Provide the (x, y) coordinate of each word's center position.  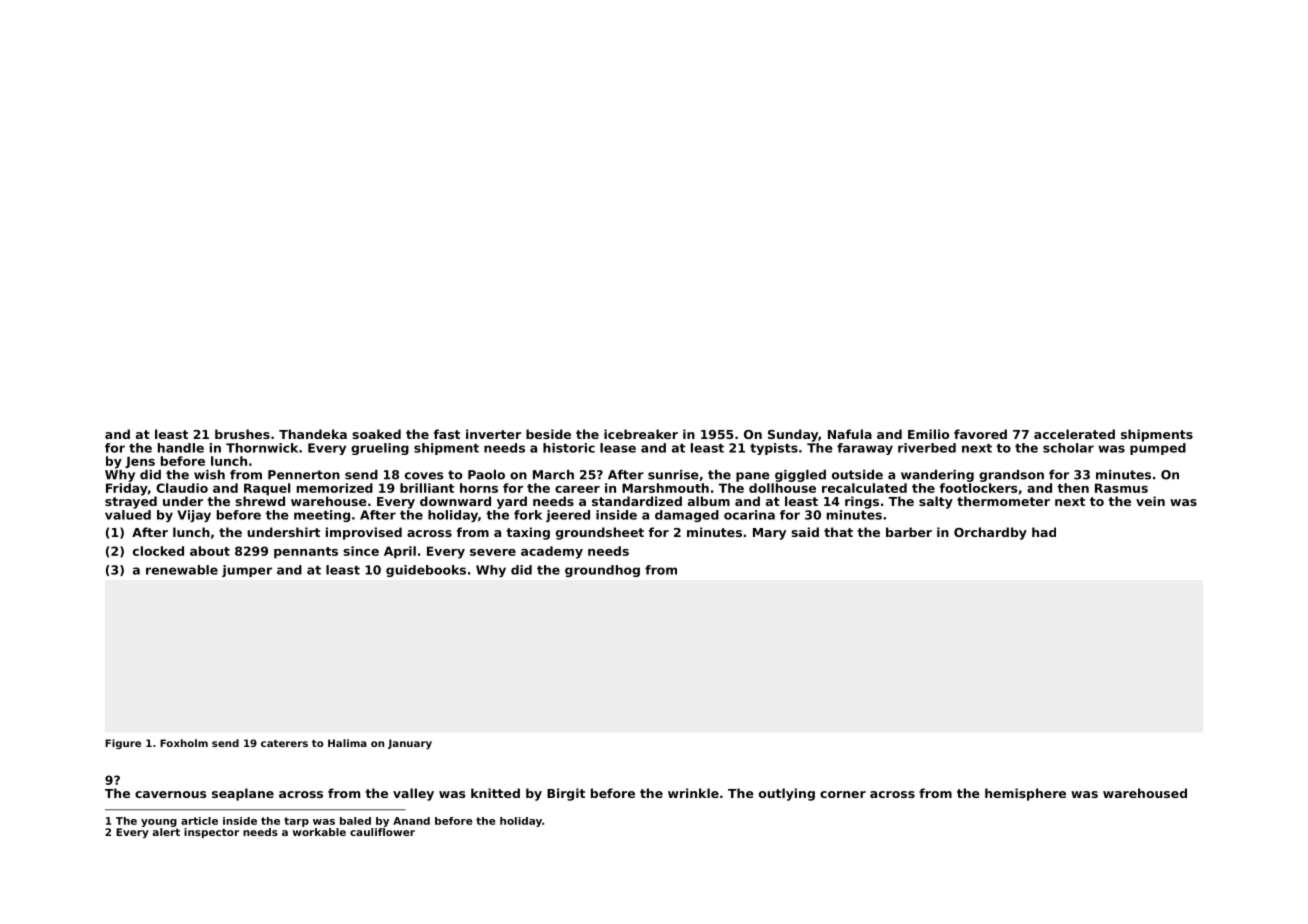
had (1044, 532)
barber (909, 532)
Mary (769, 534)
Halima (347, 743)
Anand (411, 821)
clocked (158, 551)
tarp (296, 822)
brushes (242, 434)
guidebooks (426, 571)
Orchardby (990, 533)
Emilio (928, 434)
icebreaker (641, 434)
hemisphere (1025, 794)
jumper (247, 571)
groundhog (602, 571)
